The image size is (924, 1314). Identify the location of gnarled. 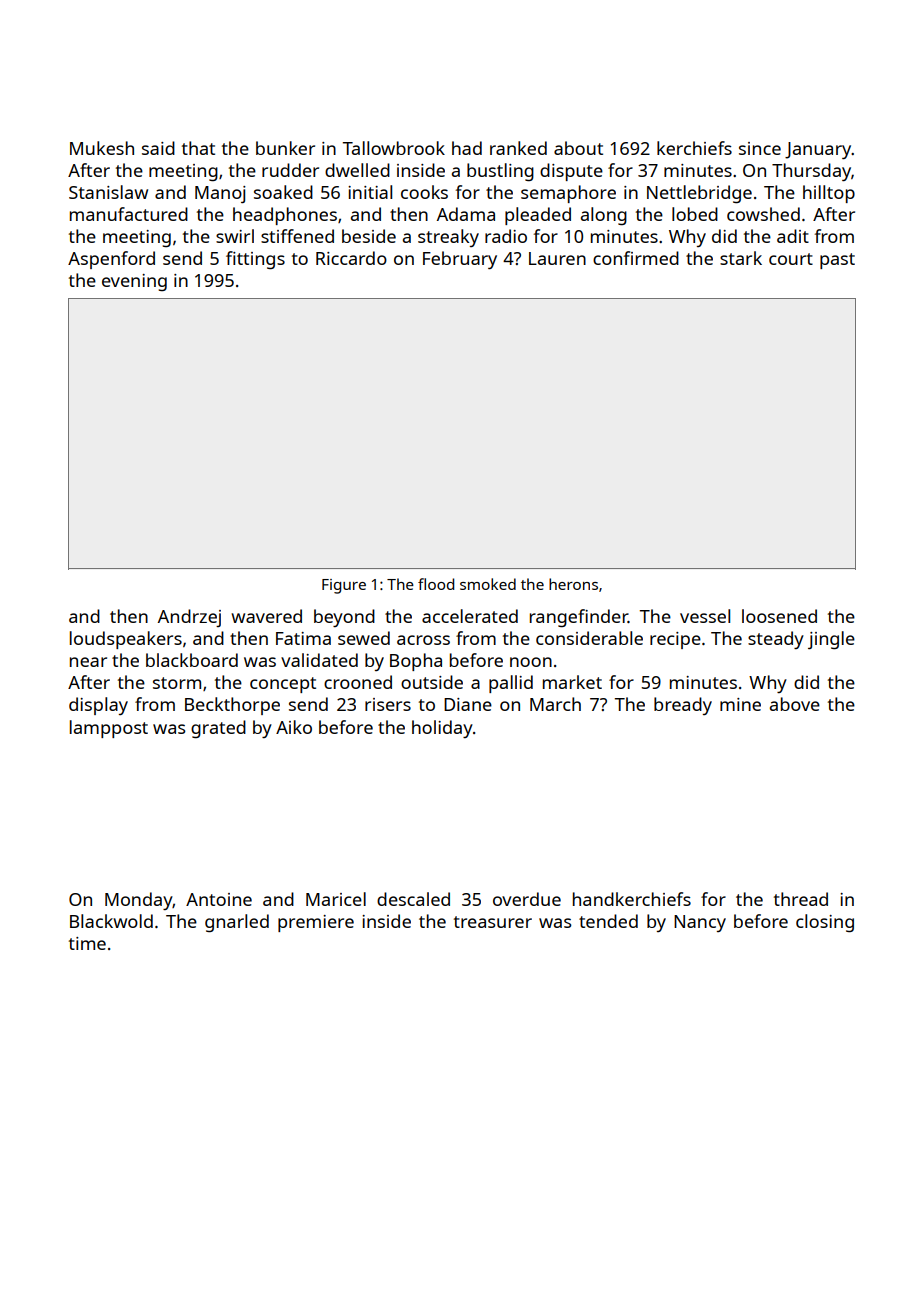
(237, 923).
